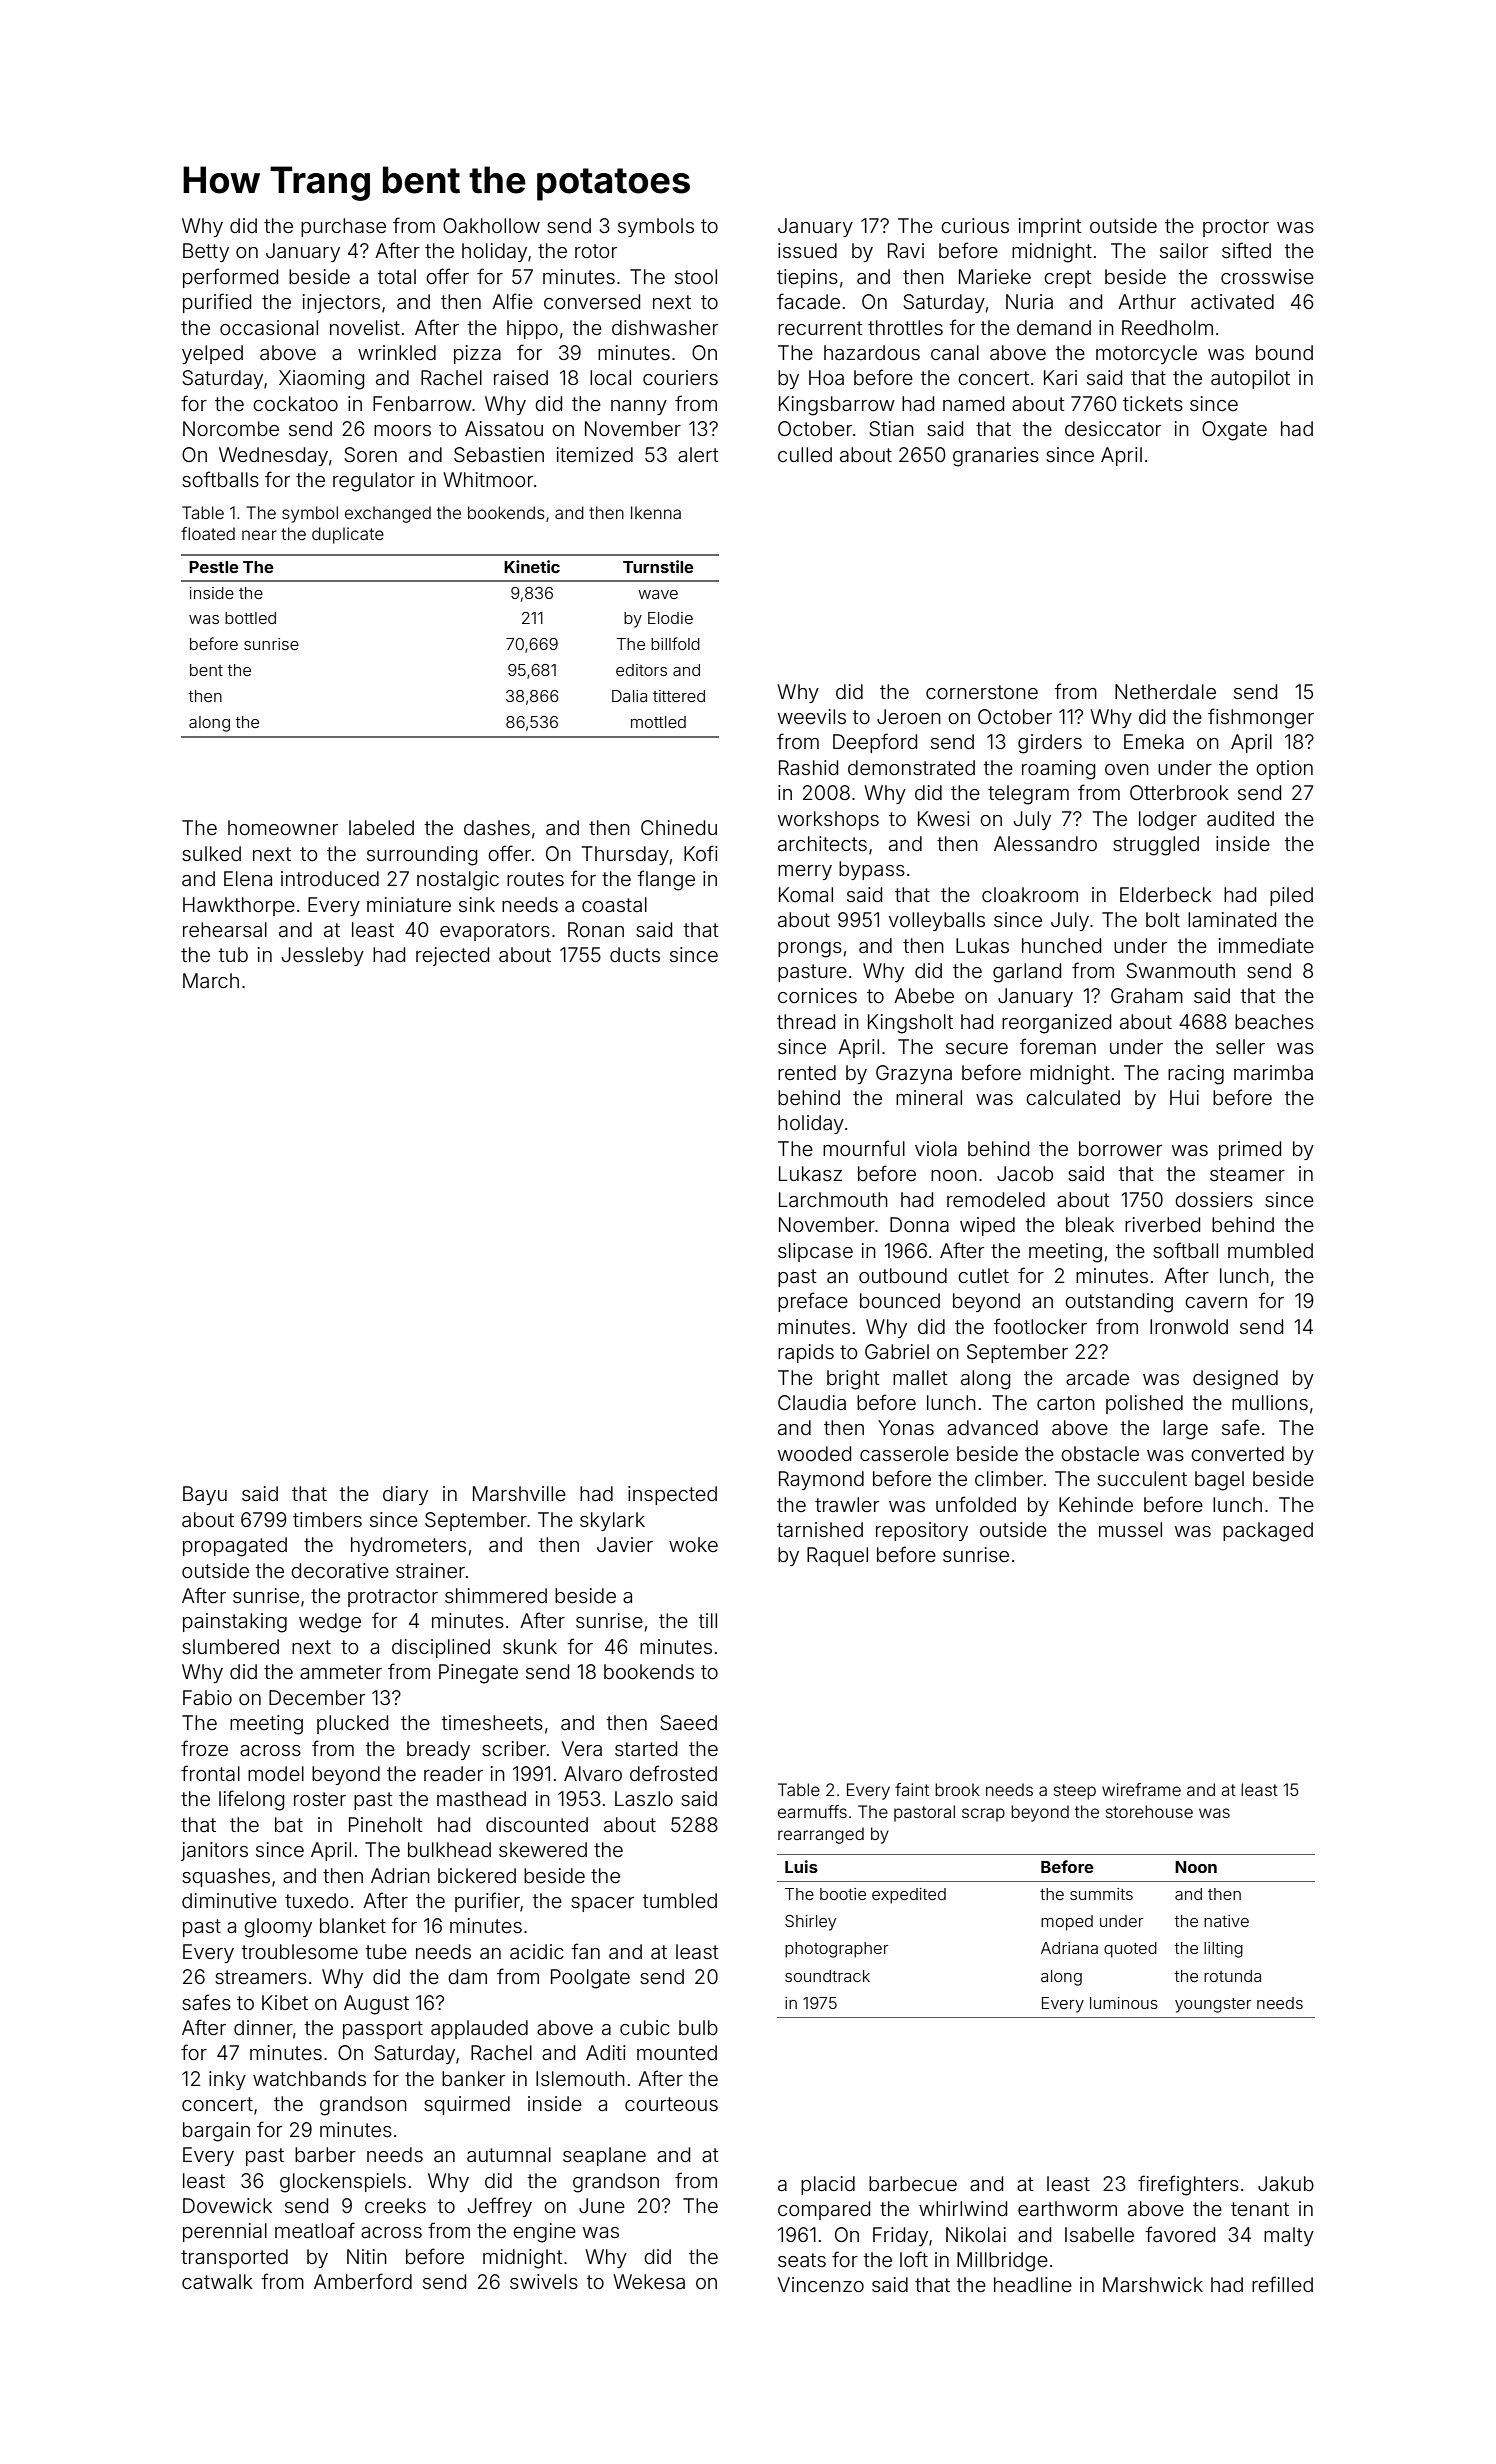 The image size is (1496, 2464). What do you see at coordinates (452, 956) in the screenshot?
I see `rejected` at bounding box center [452, 956].
